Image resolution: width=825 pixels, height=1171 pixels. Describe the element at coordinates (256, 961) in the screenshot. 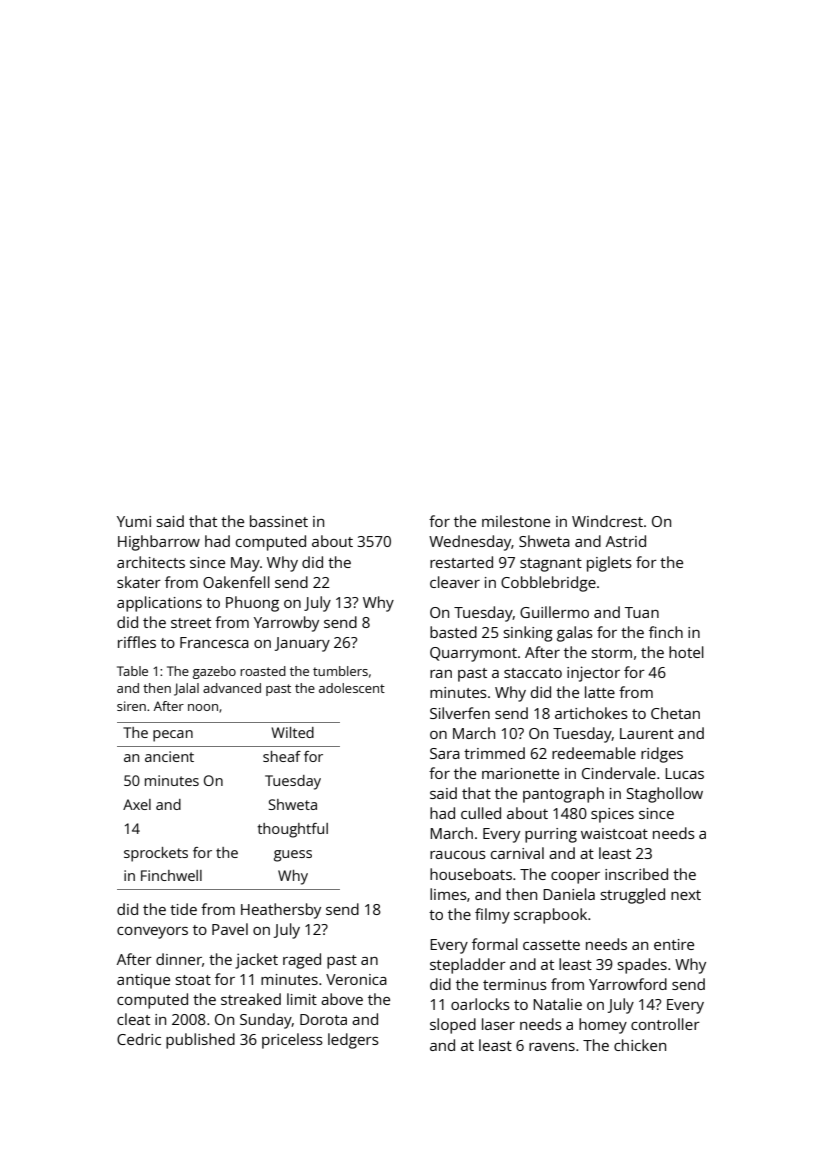

I see `jacket` at that location.
